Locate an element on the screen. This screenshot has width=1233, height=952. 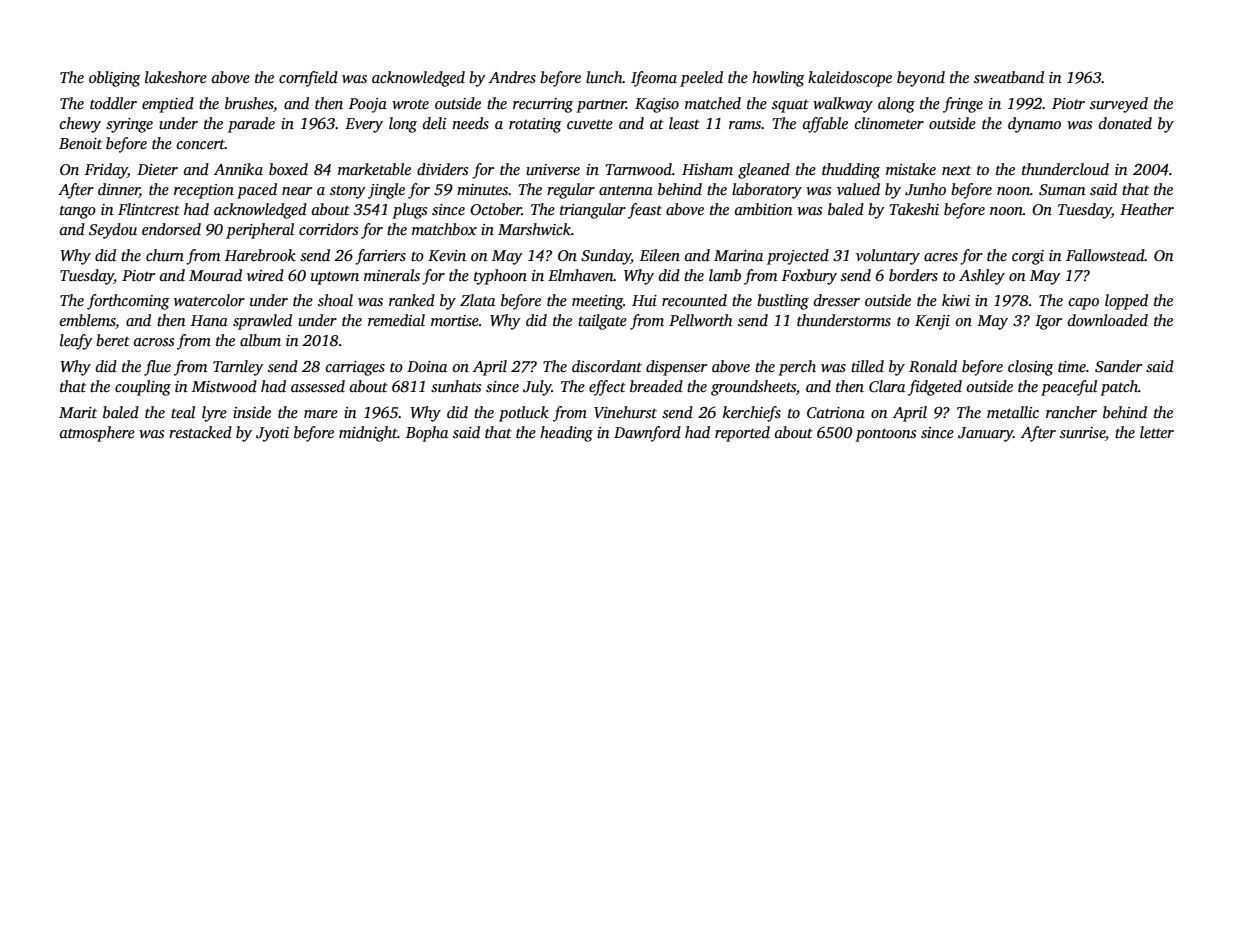
Sander is located at coordinates (1118, 366).
